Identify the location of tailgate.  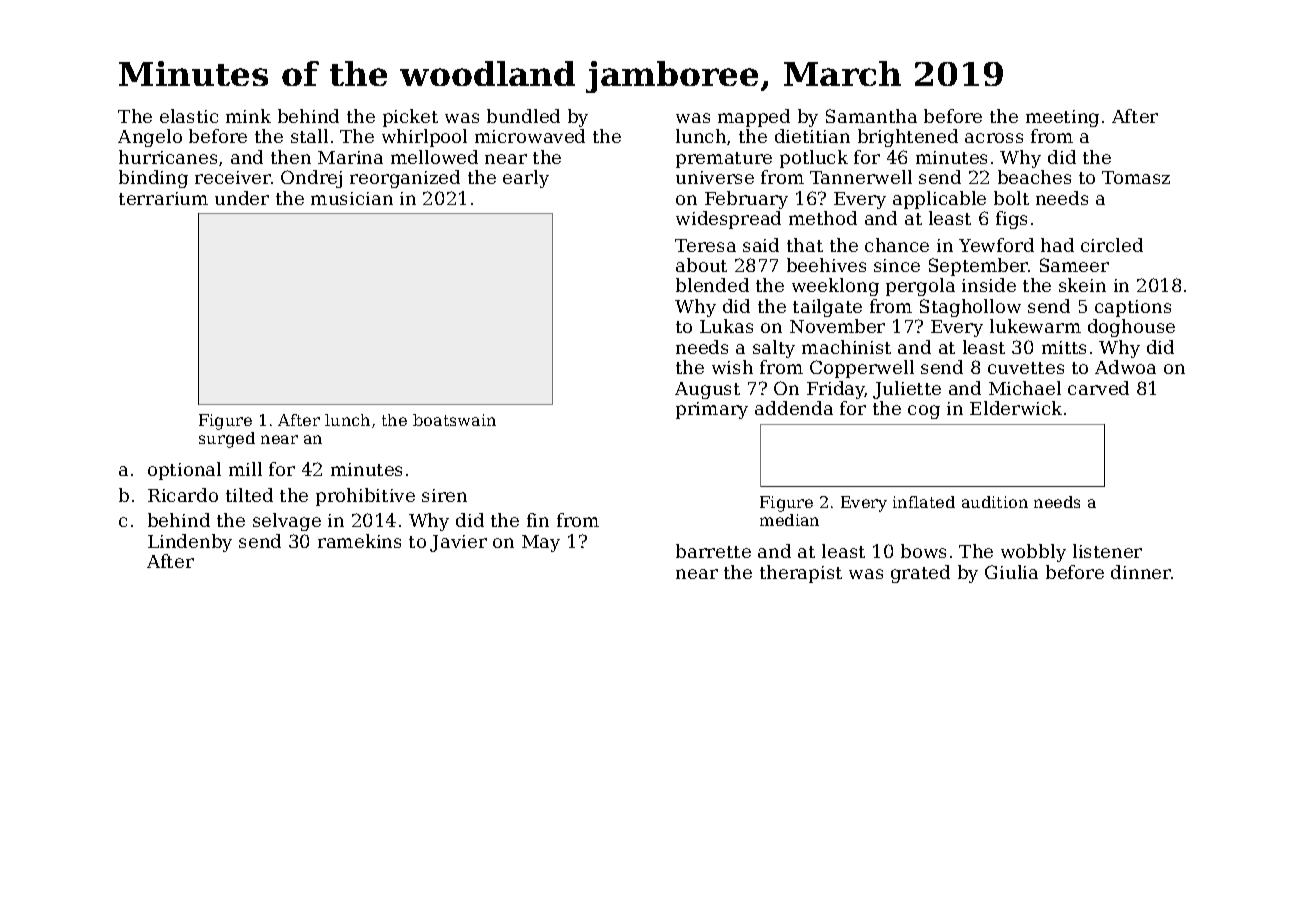
(827, 308).
